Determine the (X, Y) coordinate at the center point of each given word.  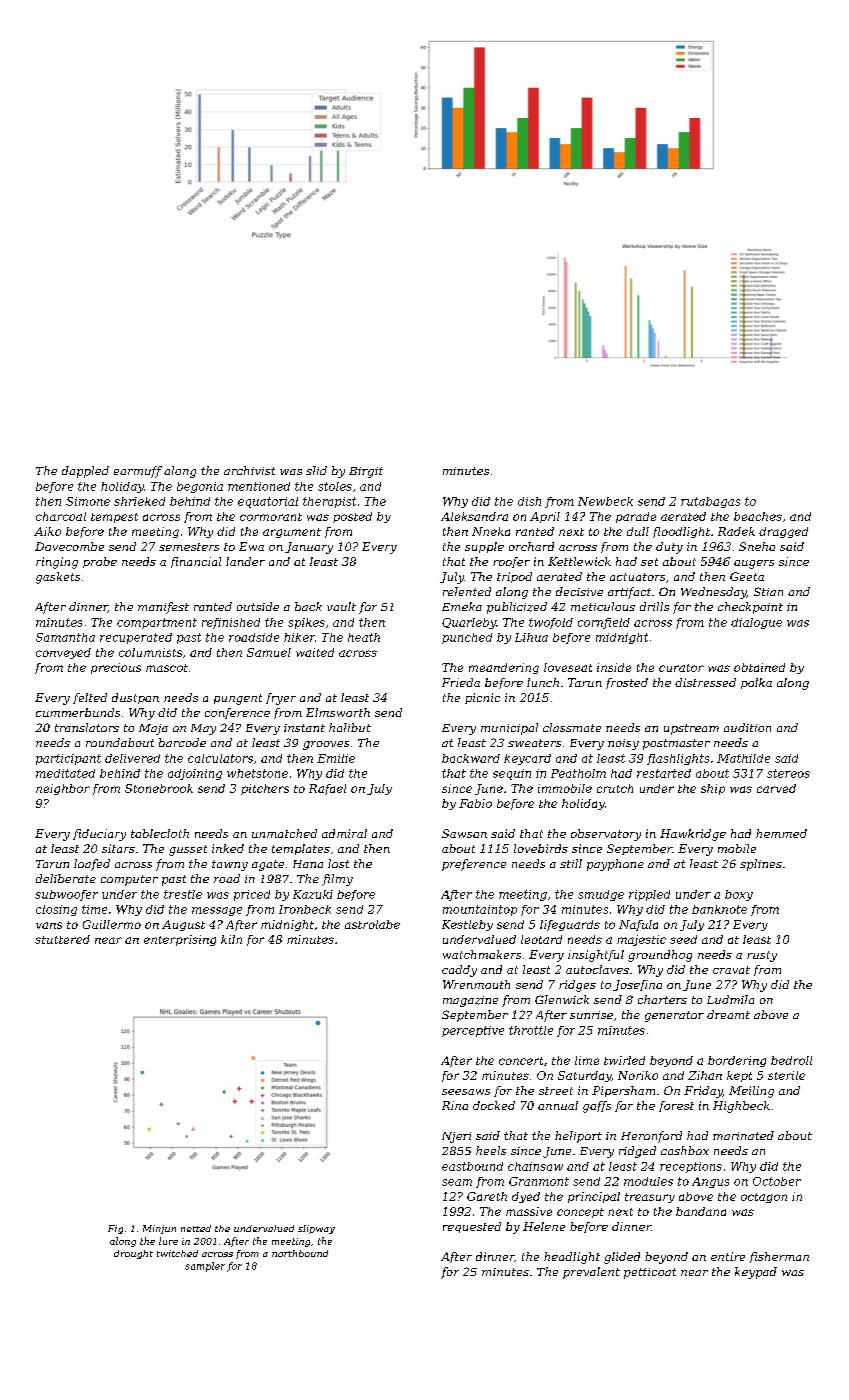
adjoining (195, 774)
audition (747, 727)
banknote (719, 909)
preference (474, 865)
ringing (57, 563)
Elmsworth (338, 712)
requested (472, 1227)
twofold (551, 623)
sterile (786, 1075)
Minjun (159, 1229)
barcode (182, 742)
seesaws (466, 1092)
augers (754, 564)
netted (196, 1228)
